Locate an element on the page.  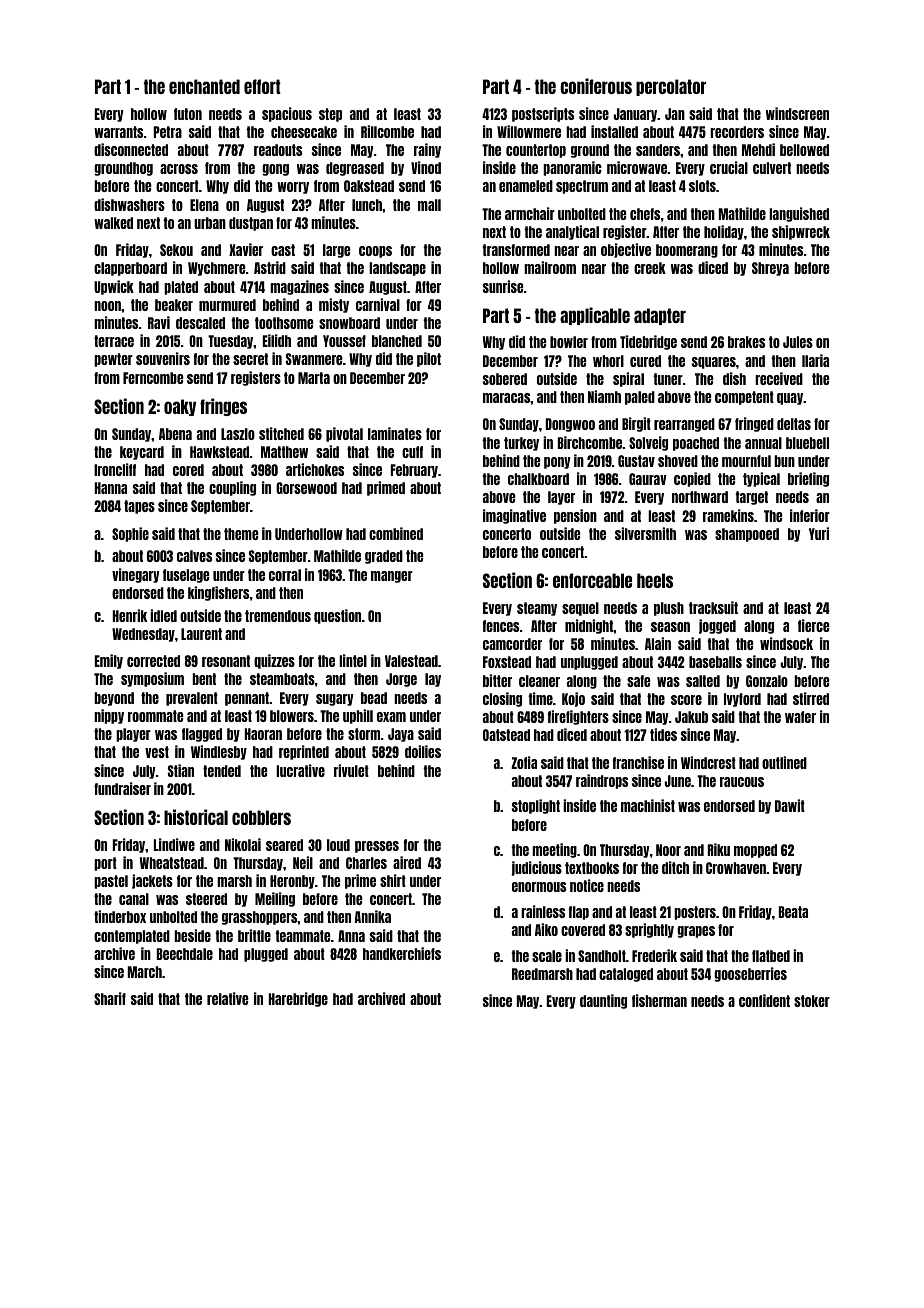
Shreya is located at coordinates (770, 269).
